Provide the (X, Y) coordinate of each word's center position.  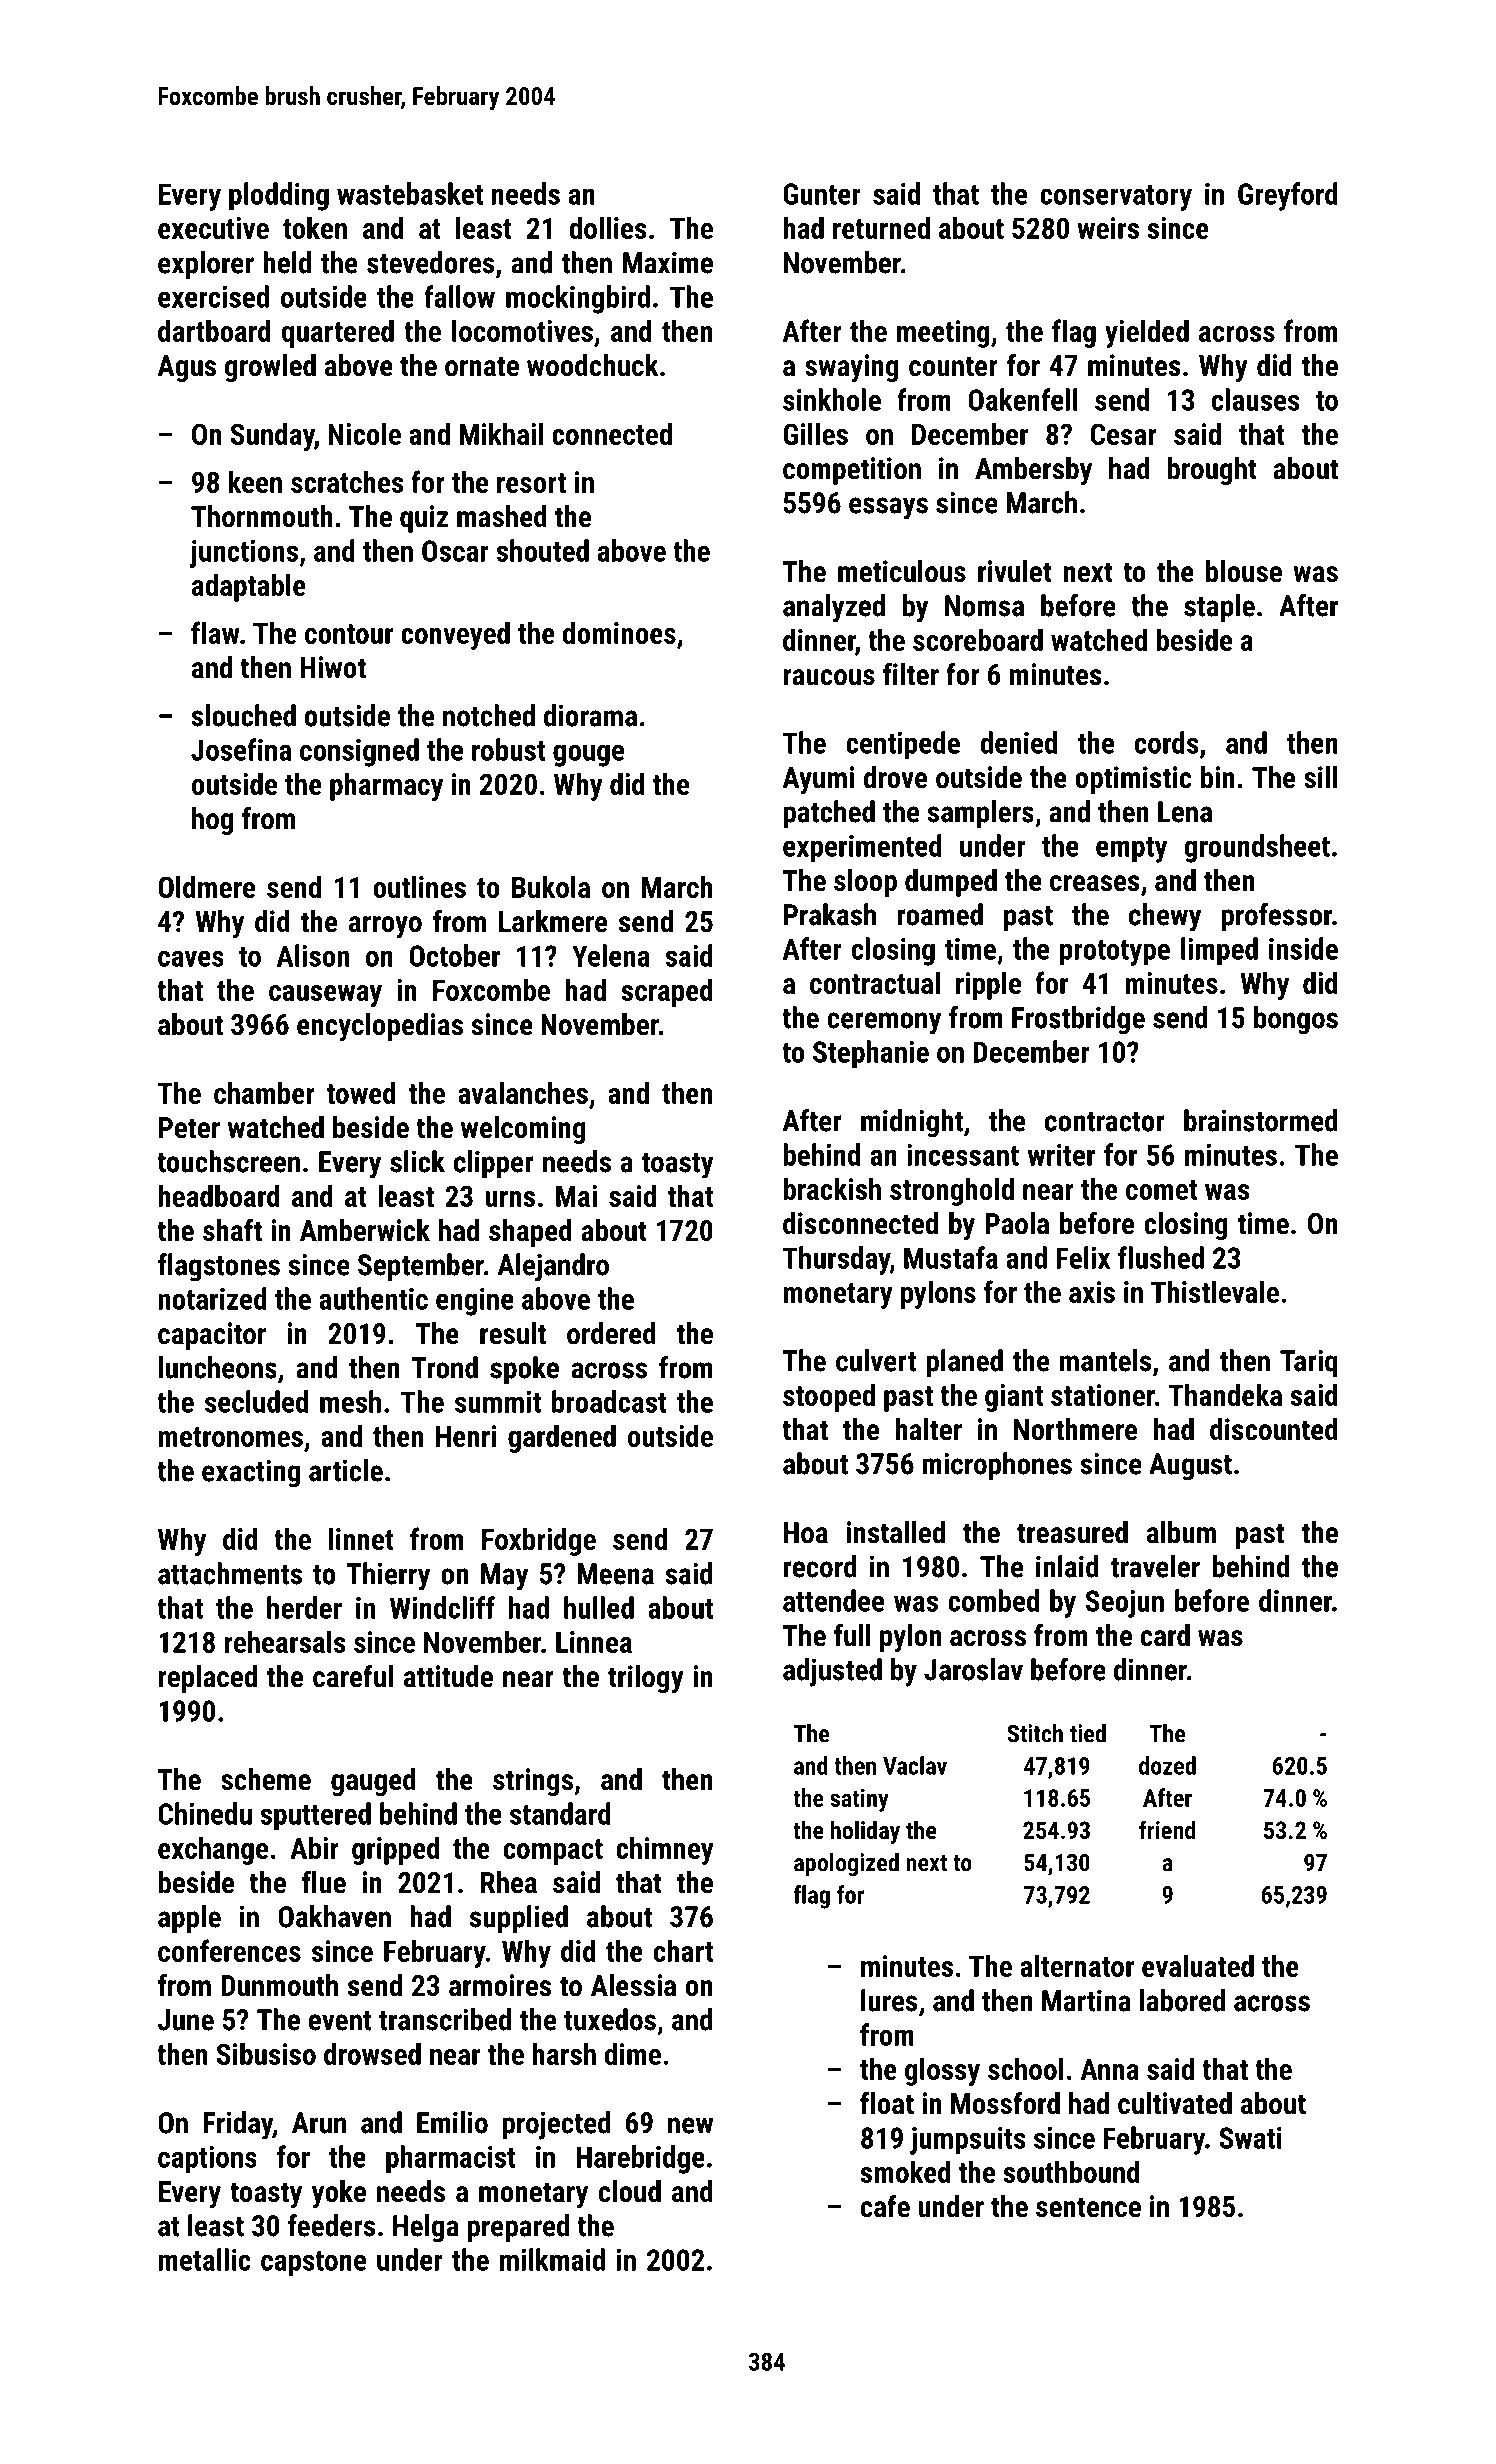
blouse (1244, 571)
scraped (667, 992)
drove (895, 777)
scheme (266, 1779)
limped (1219, 951)
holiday (865, 1832)
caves (191, 958)
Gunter (822, 194)
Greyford (1288, 196)
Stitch (1035, 1733)
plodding (279, 196)
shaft (232, 1230)
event (340, 2021)
